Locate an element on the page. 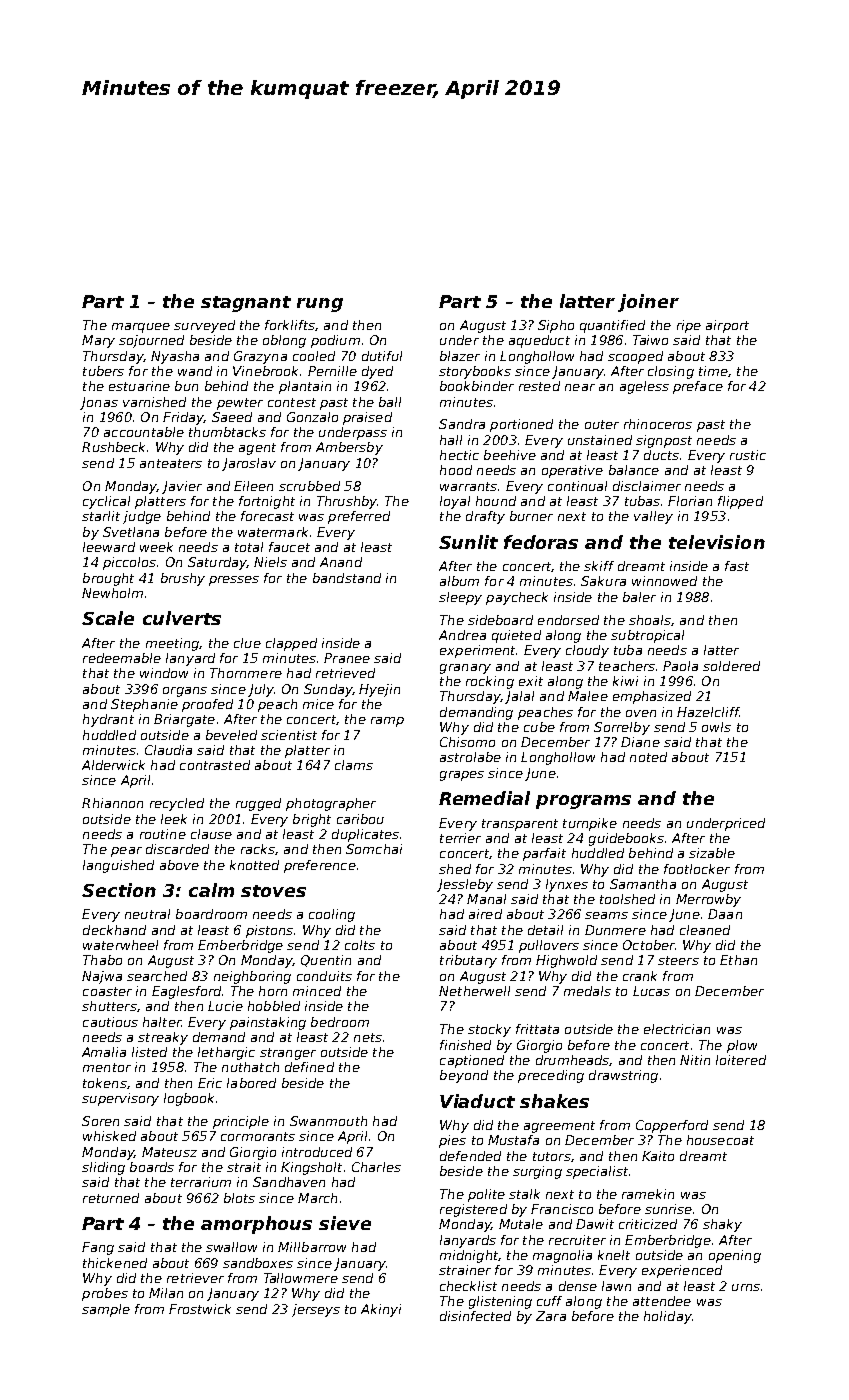  programs is located at coordinates (583, 802).
